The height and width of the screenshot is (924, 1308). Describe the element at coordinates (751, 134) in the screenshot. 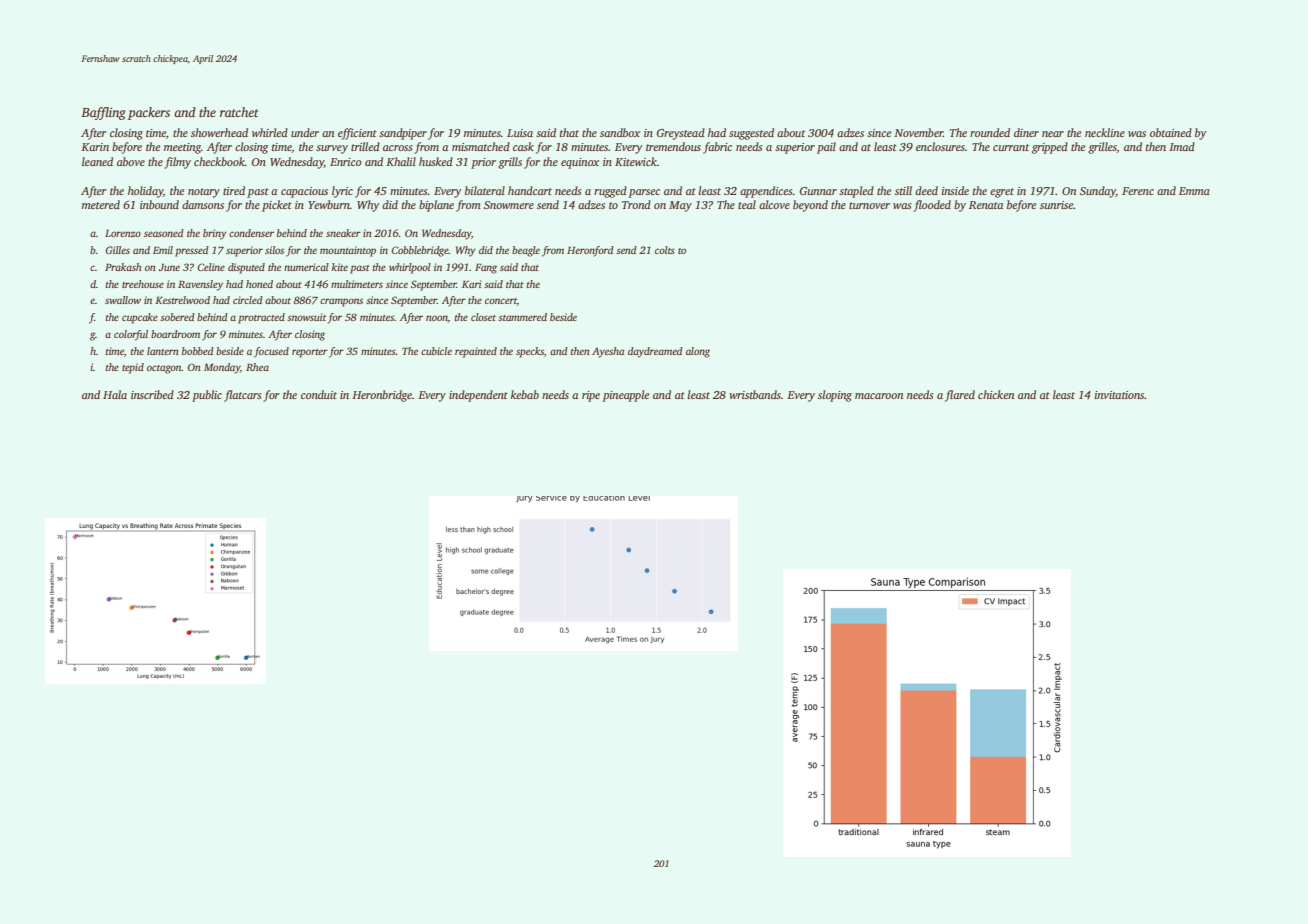

I see `suggested` at that location.
